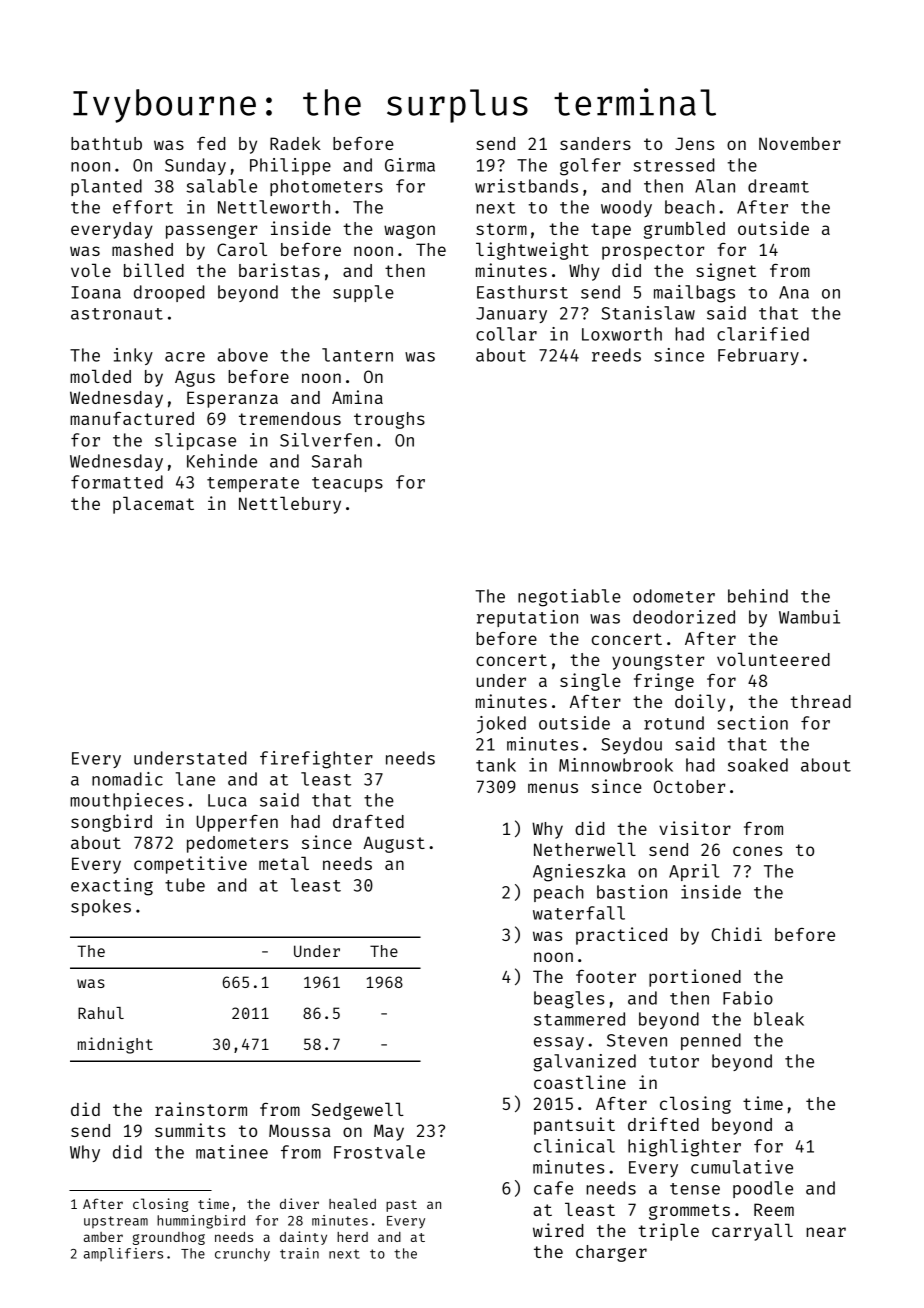 The height and width of the image is (1308, 924). Describe the element at coordinates (506, 334) in the image. I see `collar` at that location.
